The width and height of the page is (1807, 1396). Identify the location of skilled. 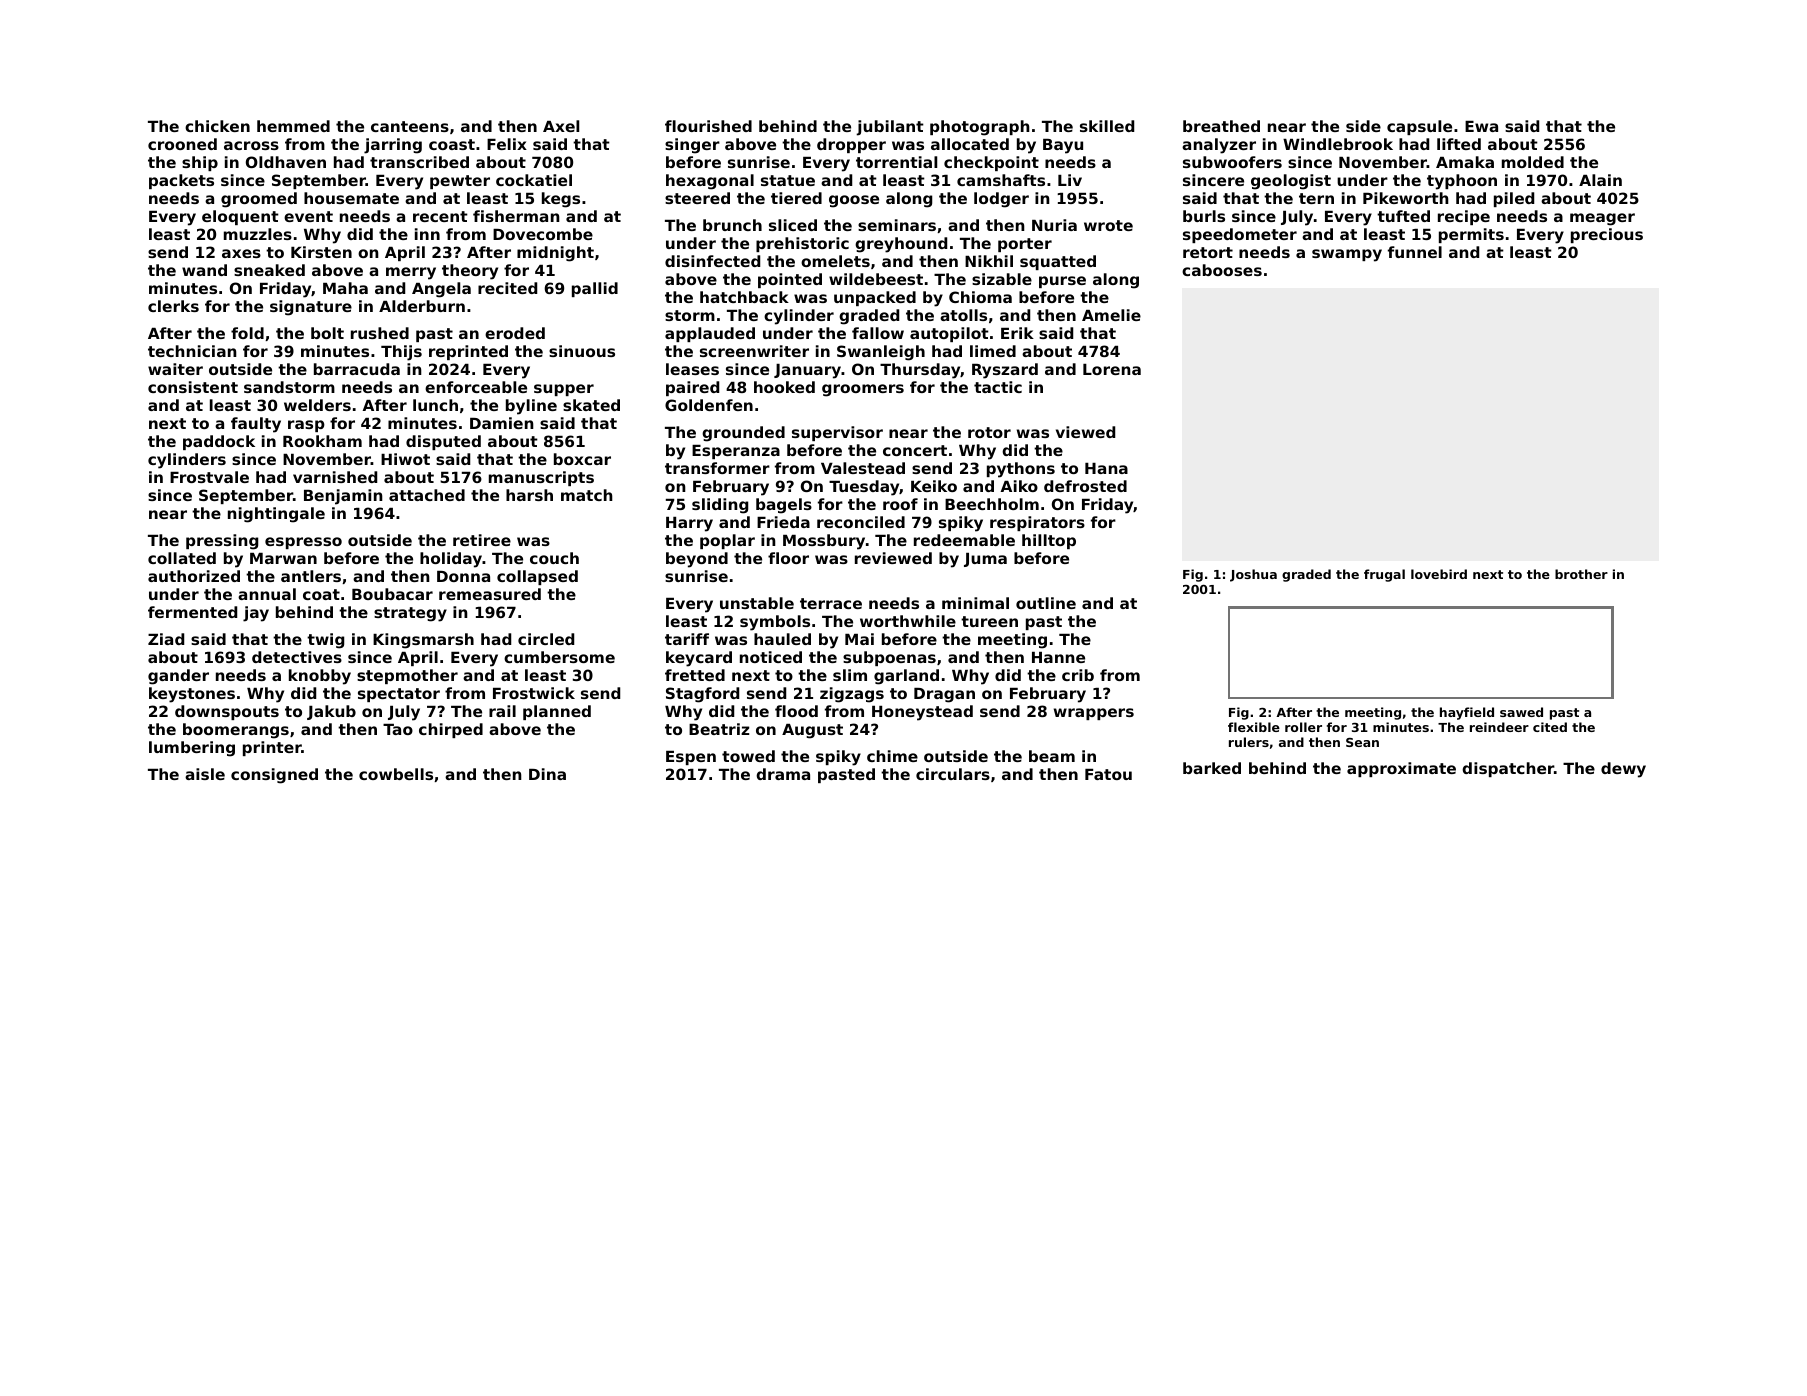
(1107, 126).
